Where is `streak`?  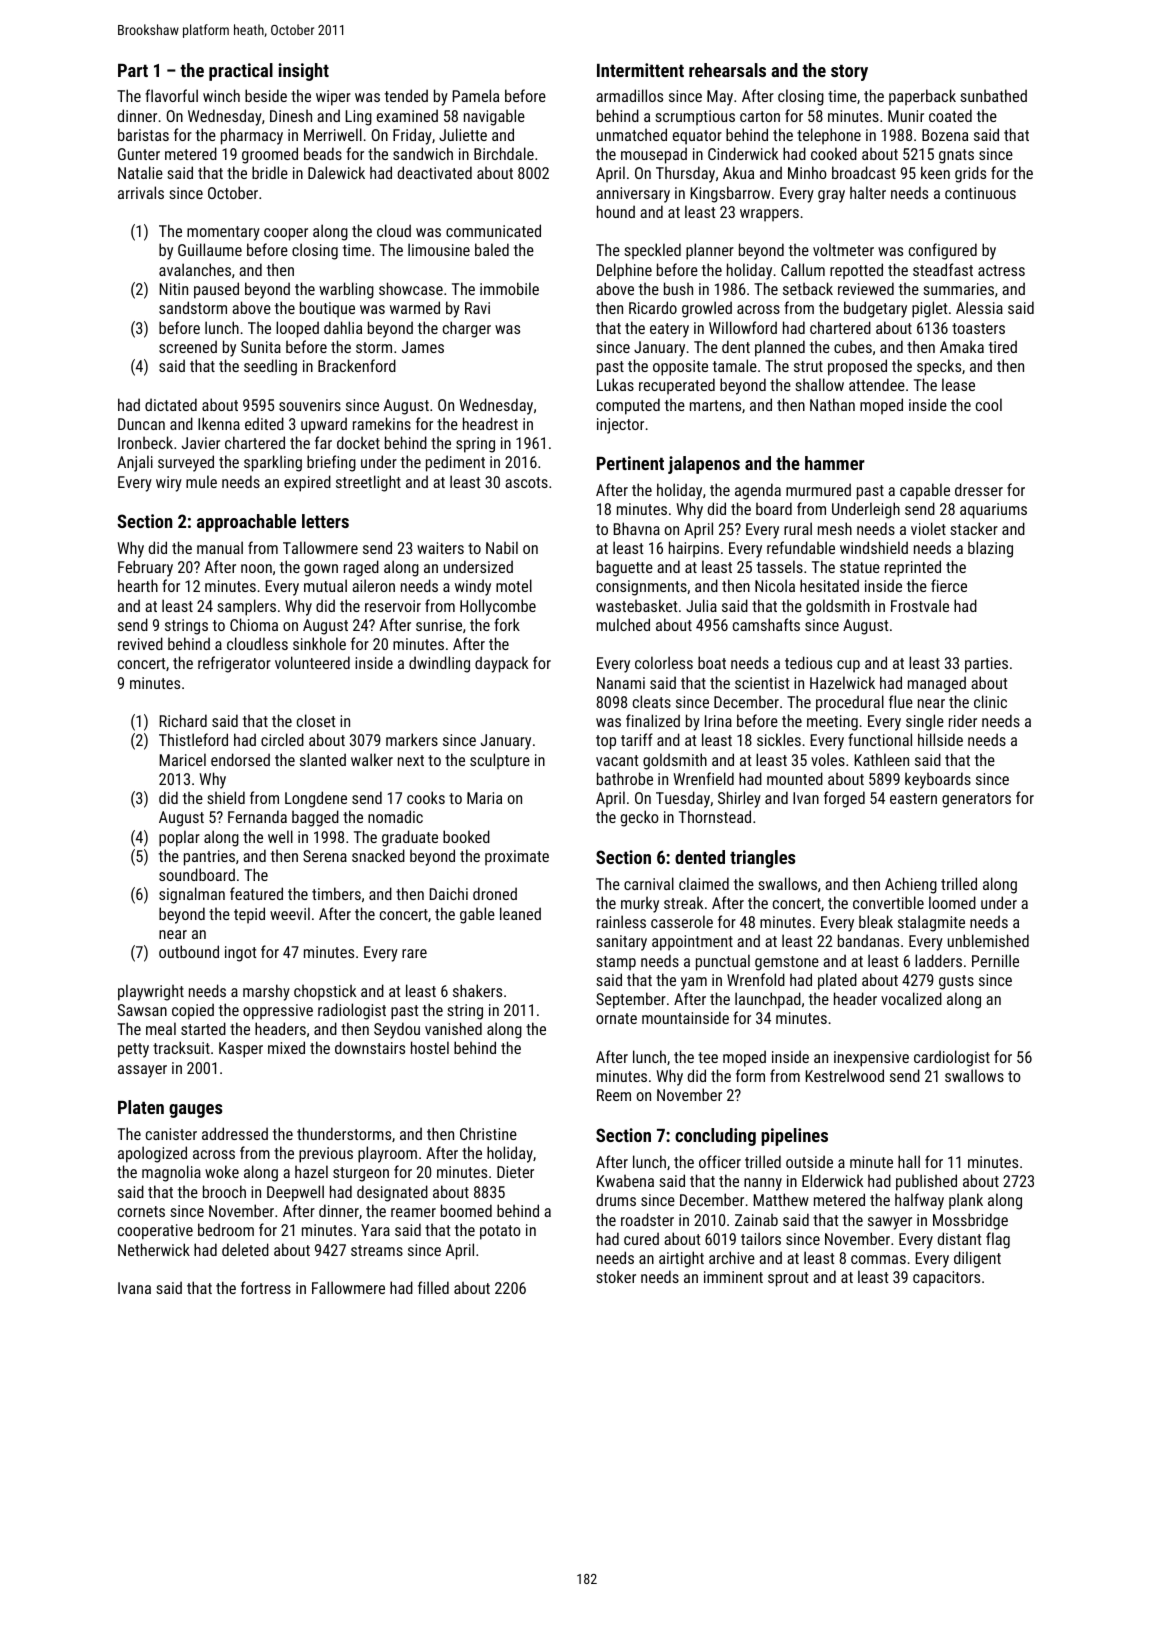 streak is located at coordinates (683, 902).
